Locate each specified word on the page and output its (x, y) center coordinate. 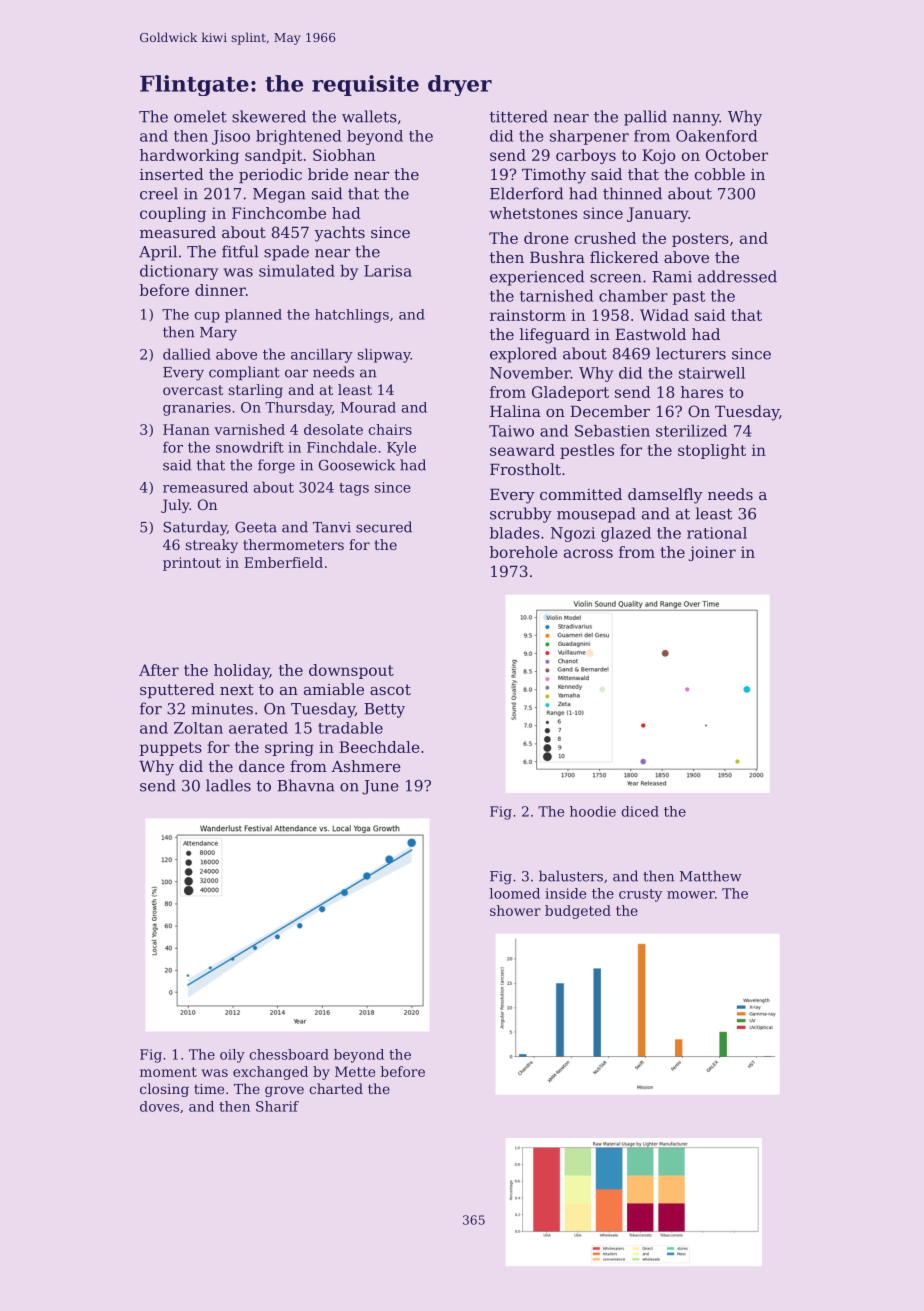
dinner (220, 290)
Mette (355, 1071)
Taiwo (511, 431)
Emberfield (283, 562)
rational (717, 533)
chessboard (289, 1054)
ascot (390, 689)
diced (640, 811)
